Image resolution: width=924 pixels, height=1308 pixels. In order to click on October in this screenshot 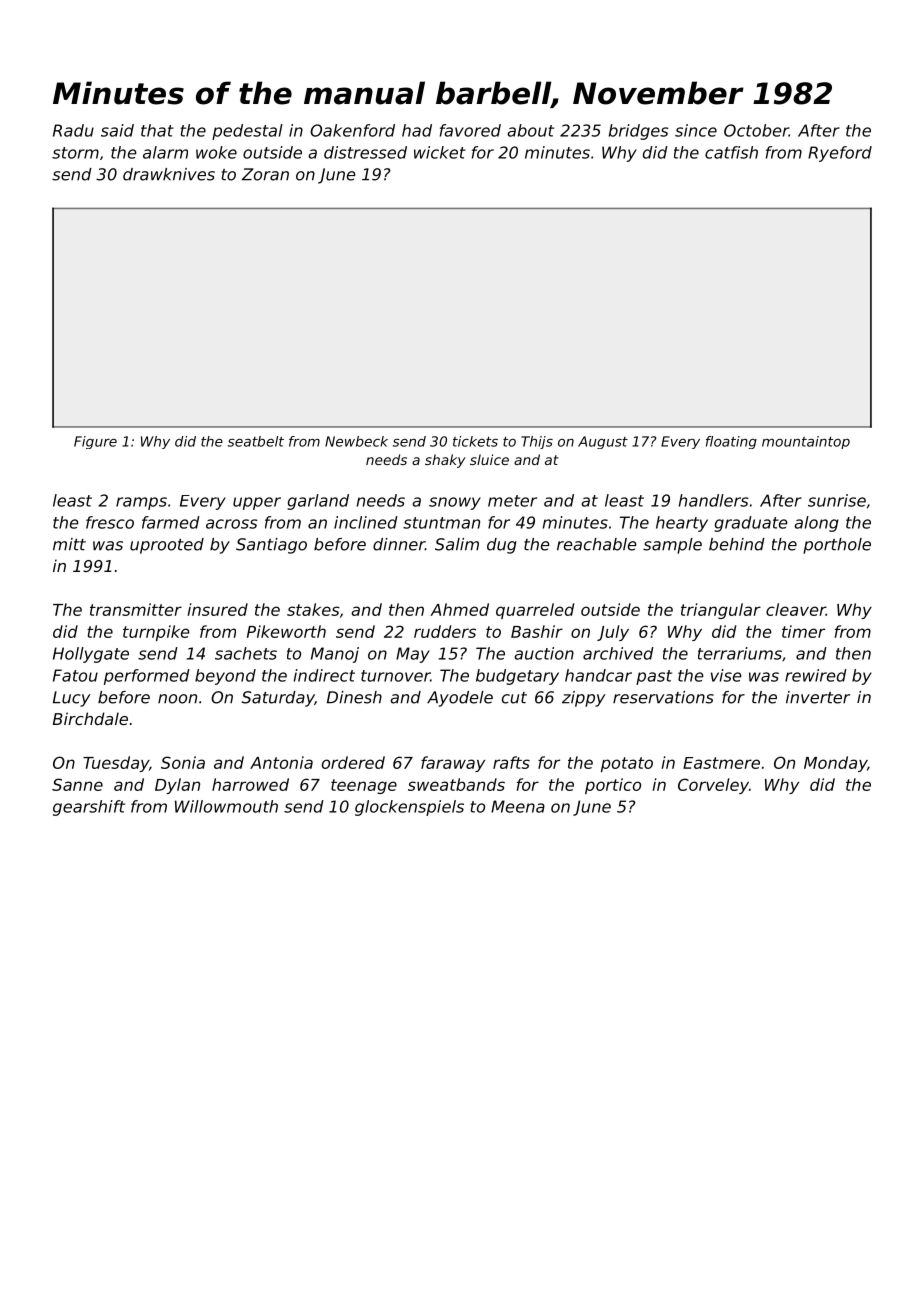, I will do `click(756, 130)`.
